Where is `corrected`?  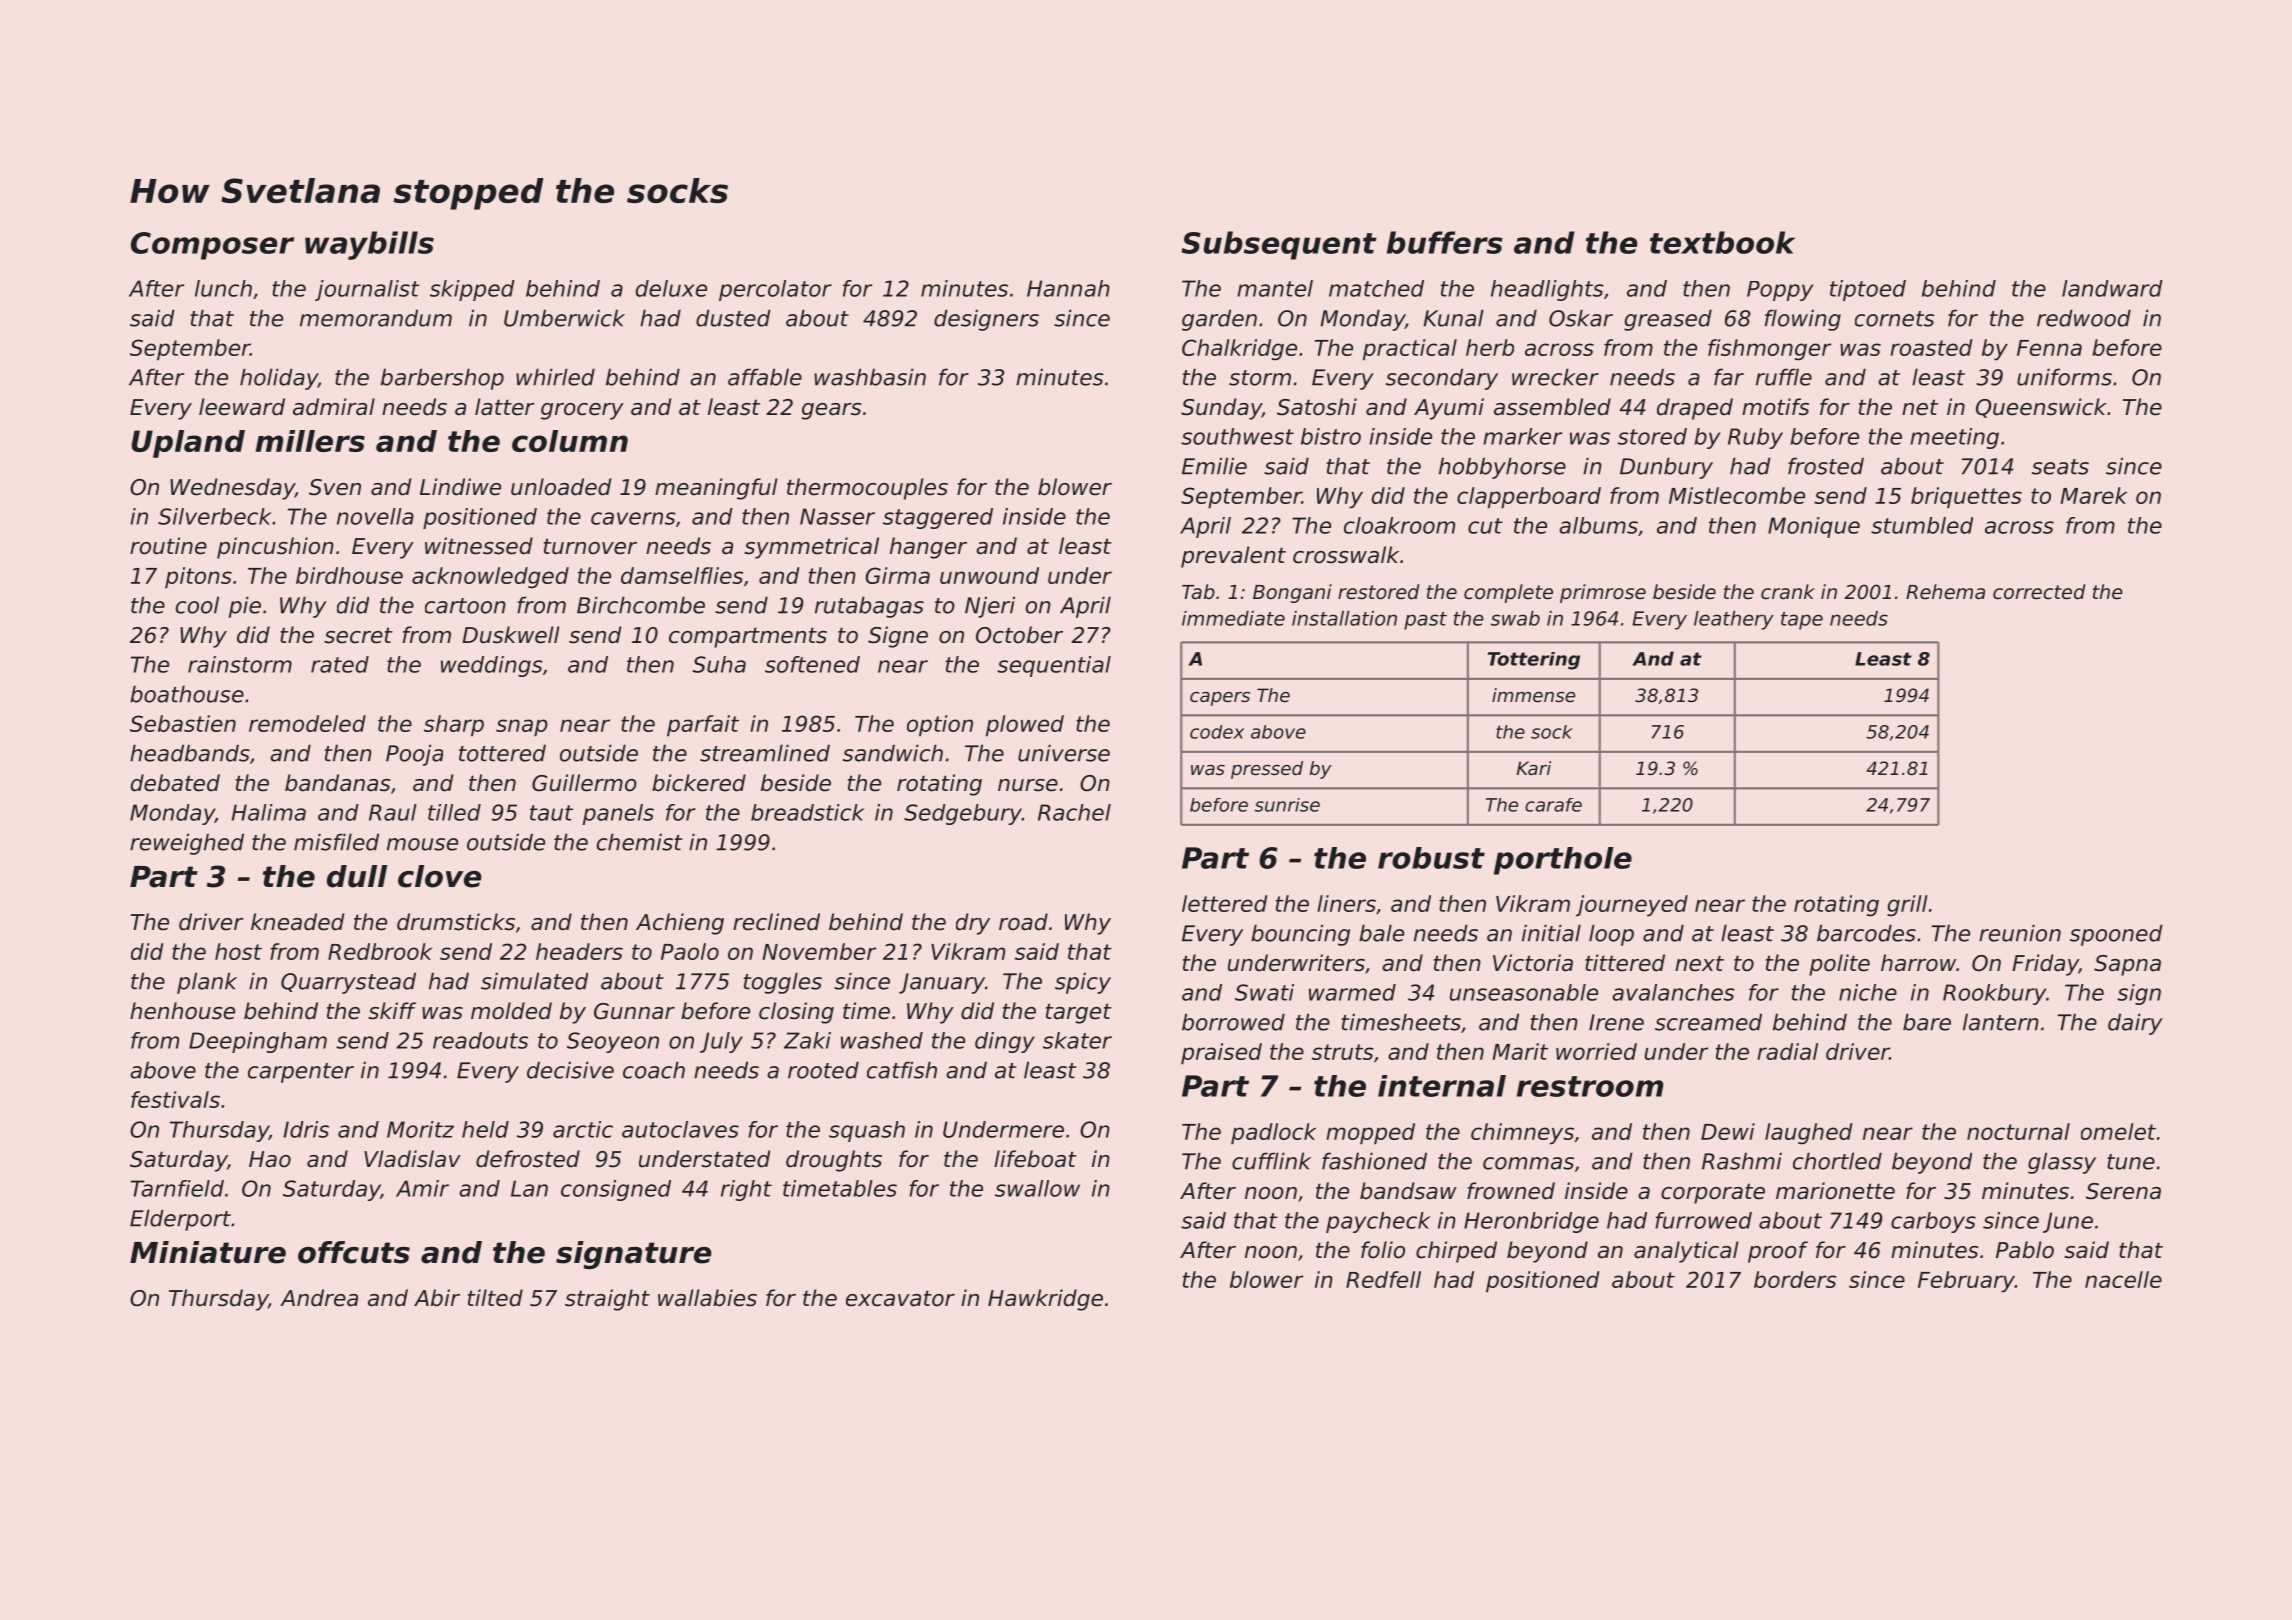
corrected is located at coordinates (2039, 592).
